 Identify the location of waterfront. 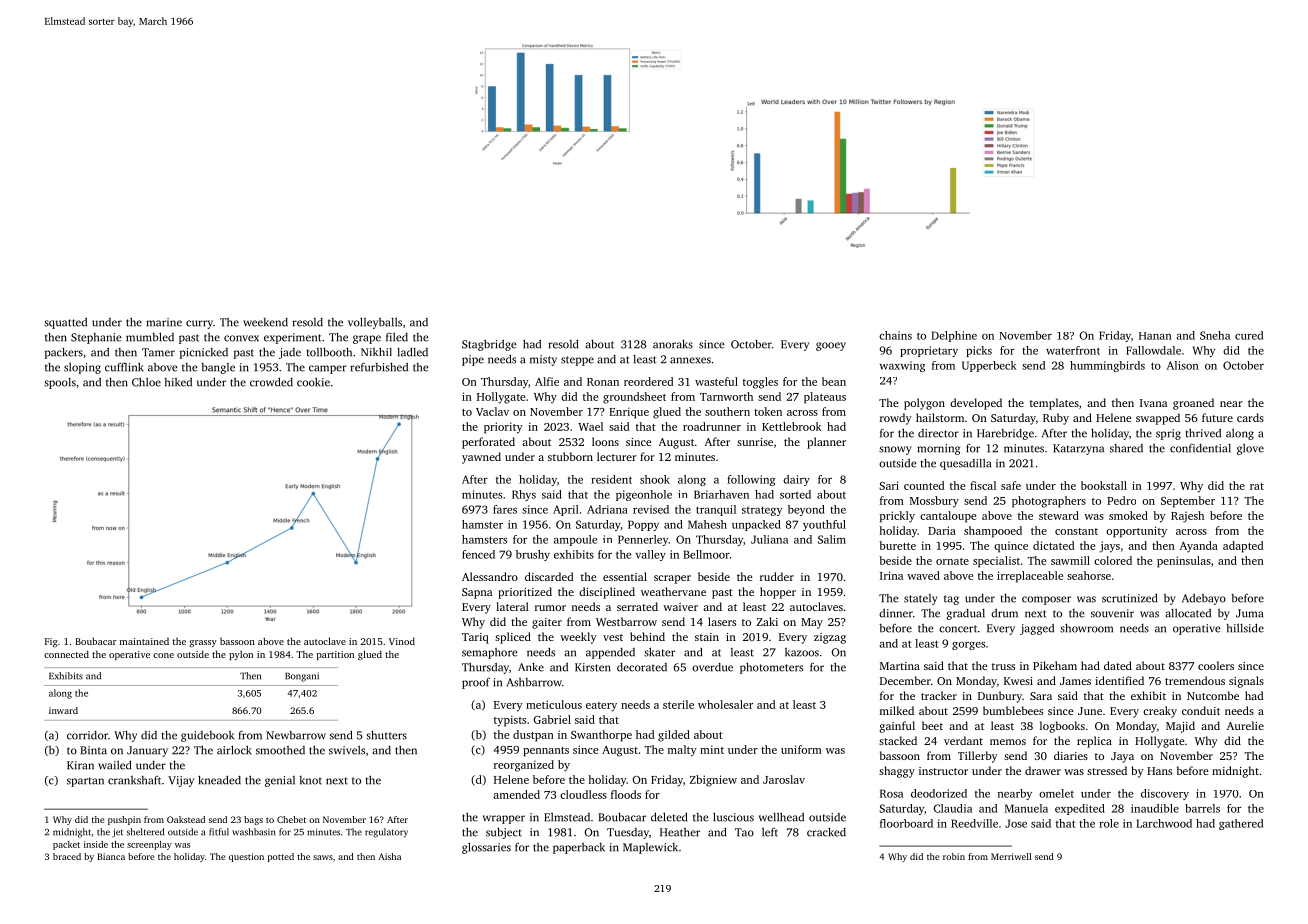
(1073, 350).
